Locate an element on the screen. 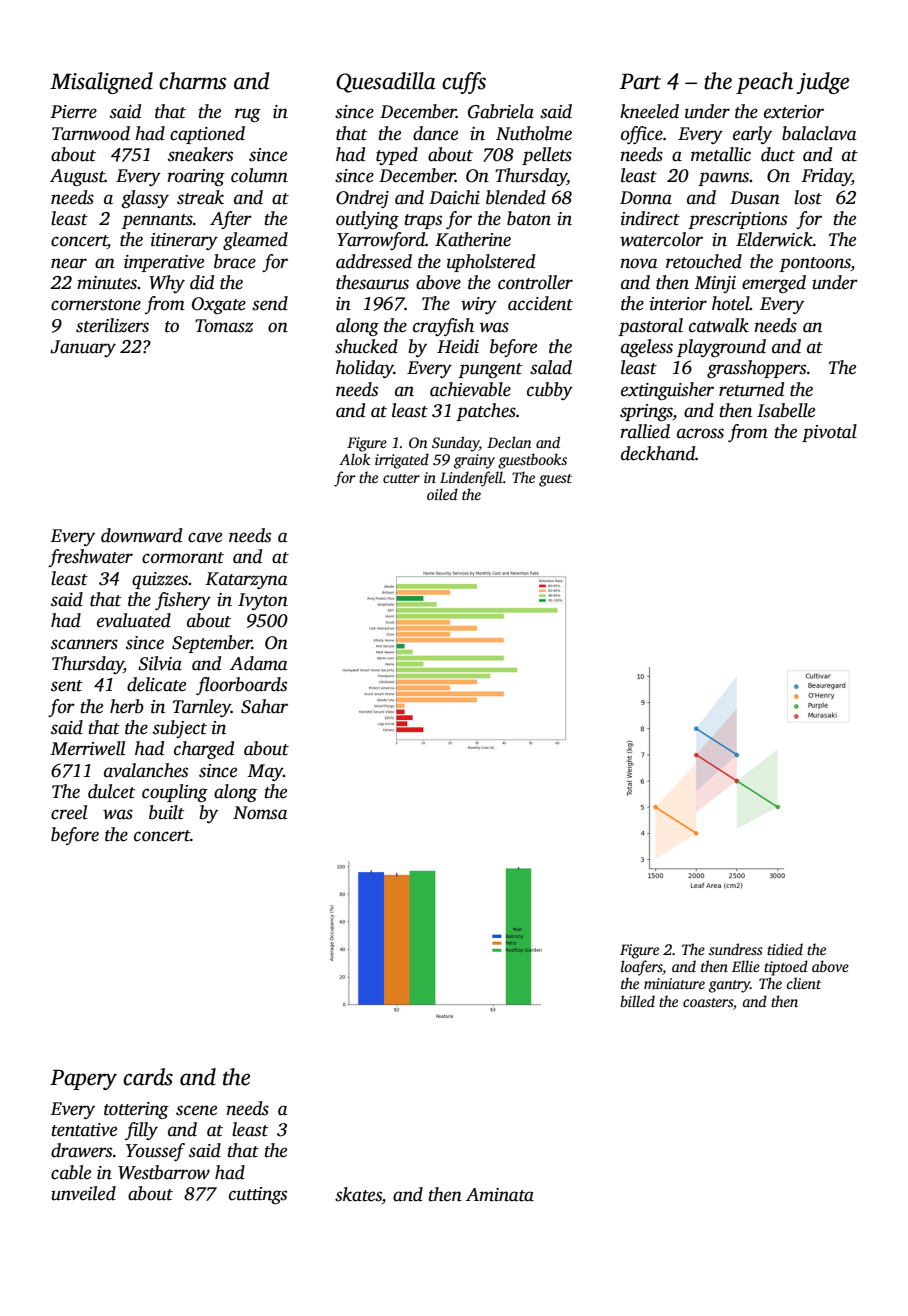 The image size is (908, 1316). cuttings is located at coordinates (258, 1195).
